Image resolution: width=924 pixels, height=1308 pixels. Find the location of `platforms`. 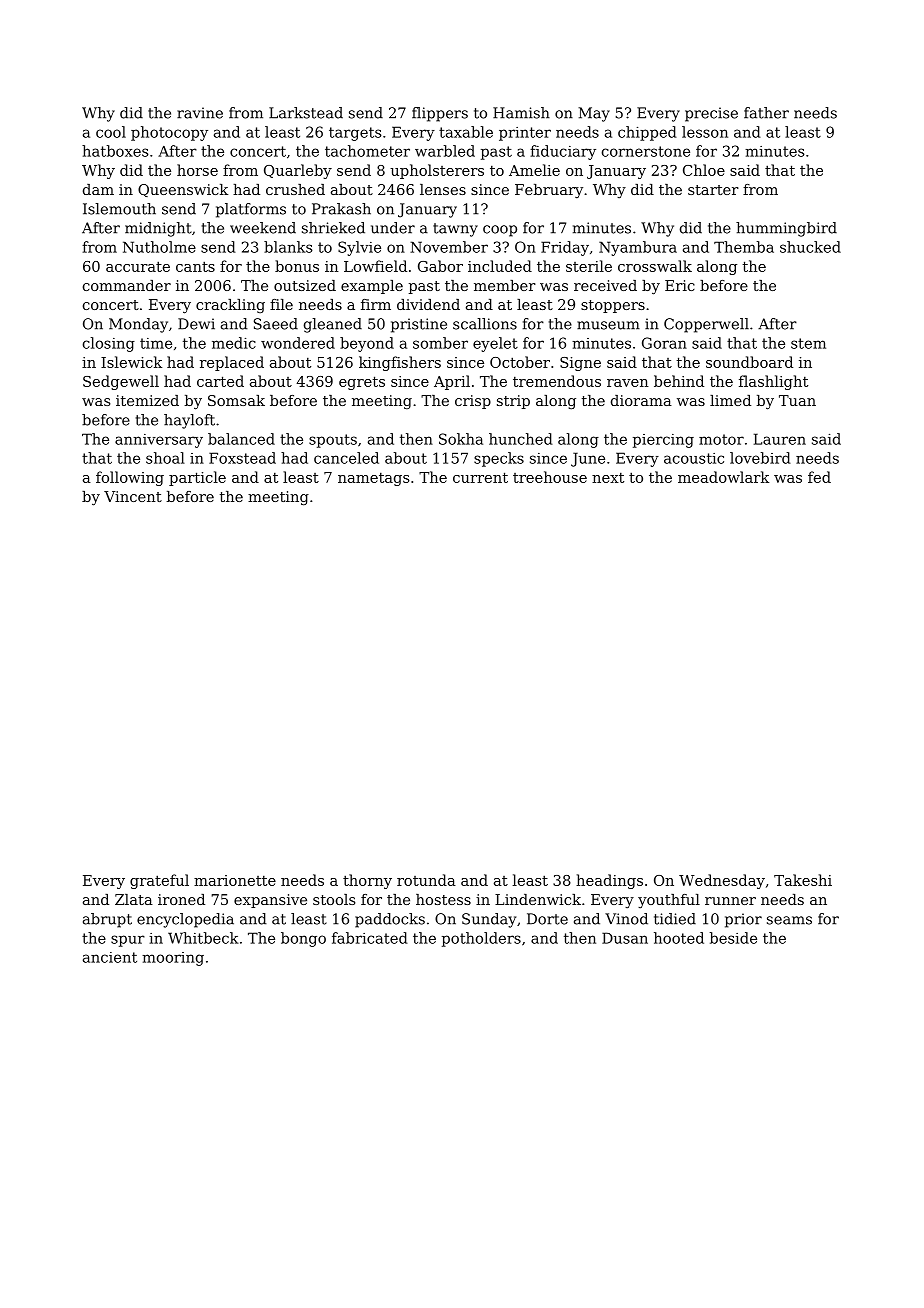

platforms is located at coordinates (251, 210).
